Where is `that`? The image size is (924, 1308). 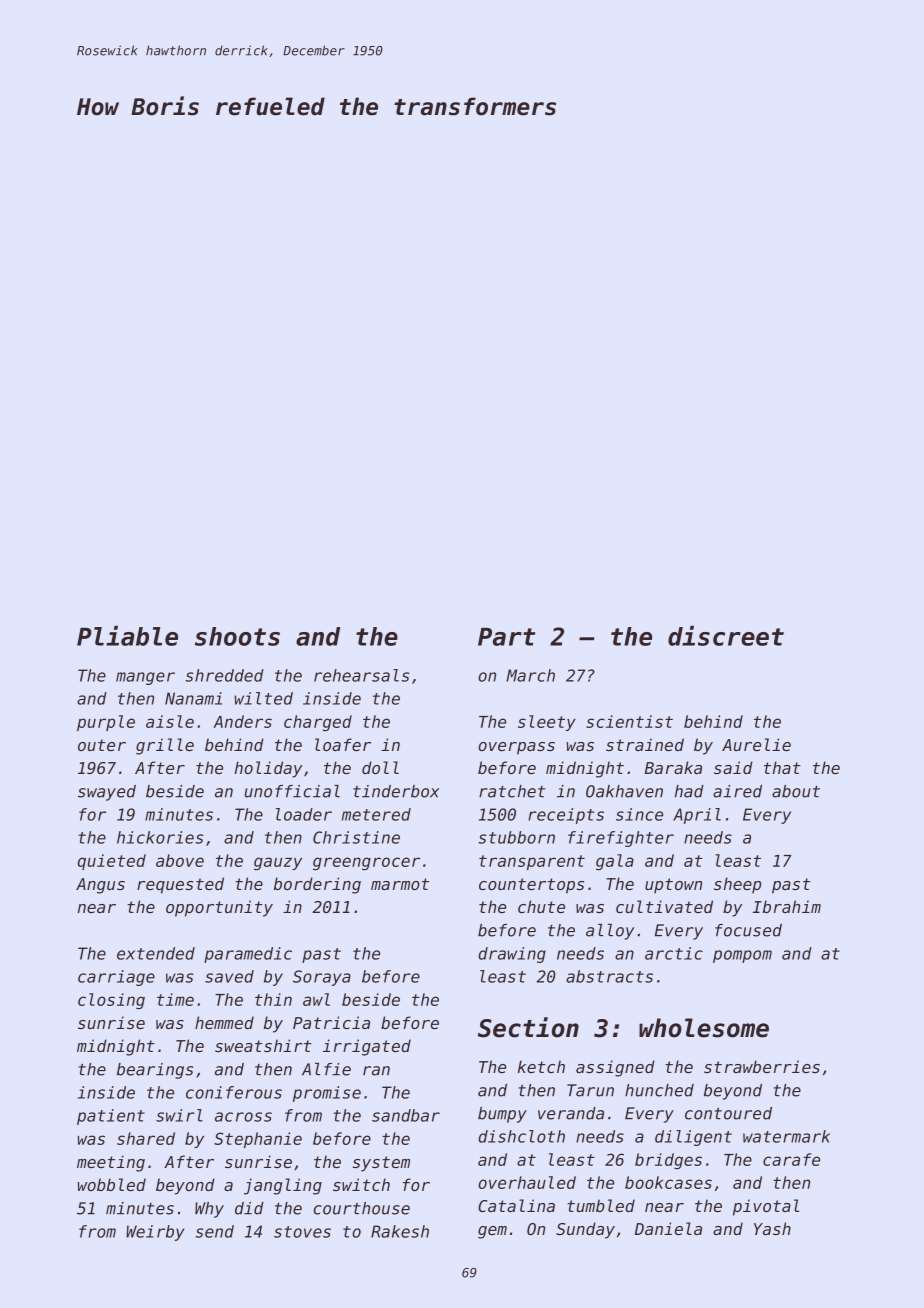
that is located at coordinates (782, 767).
